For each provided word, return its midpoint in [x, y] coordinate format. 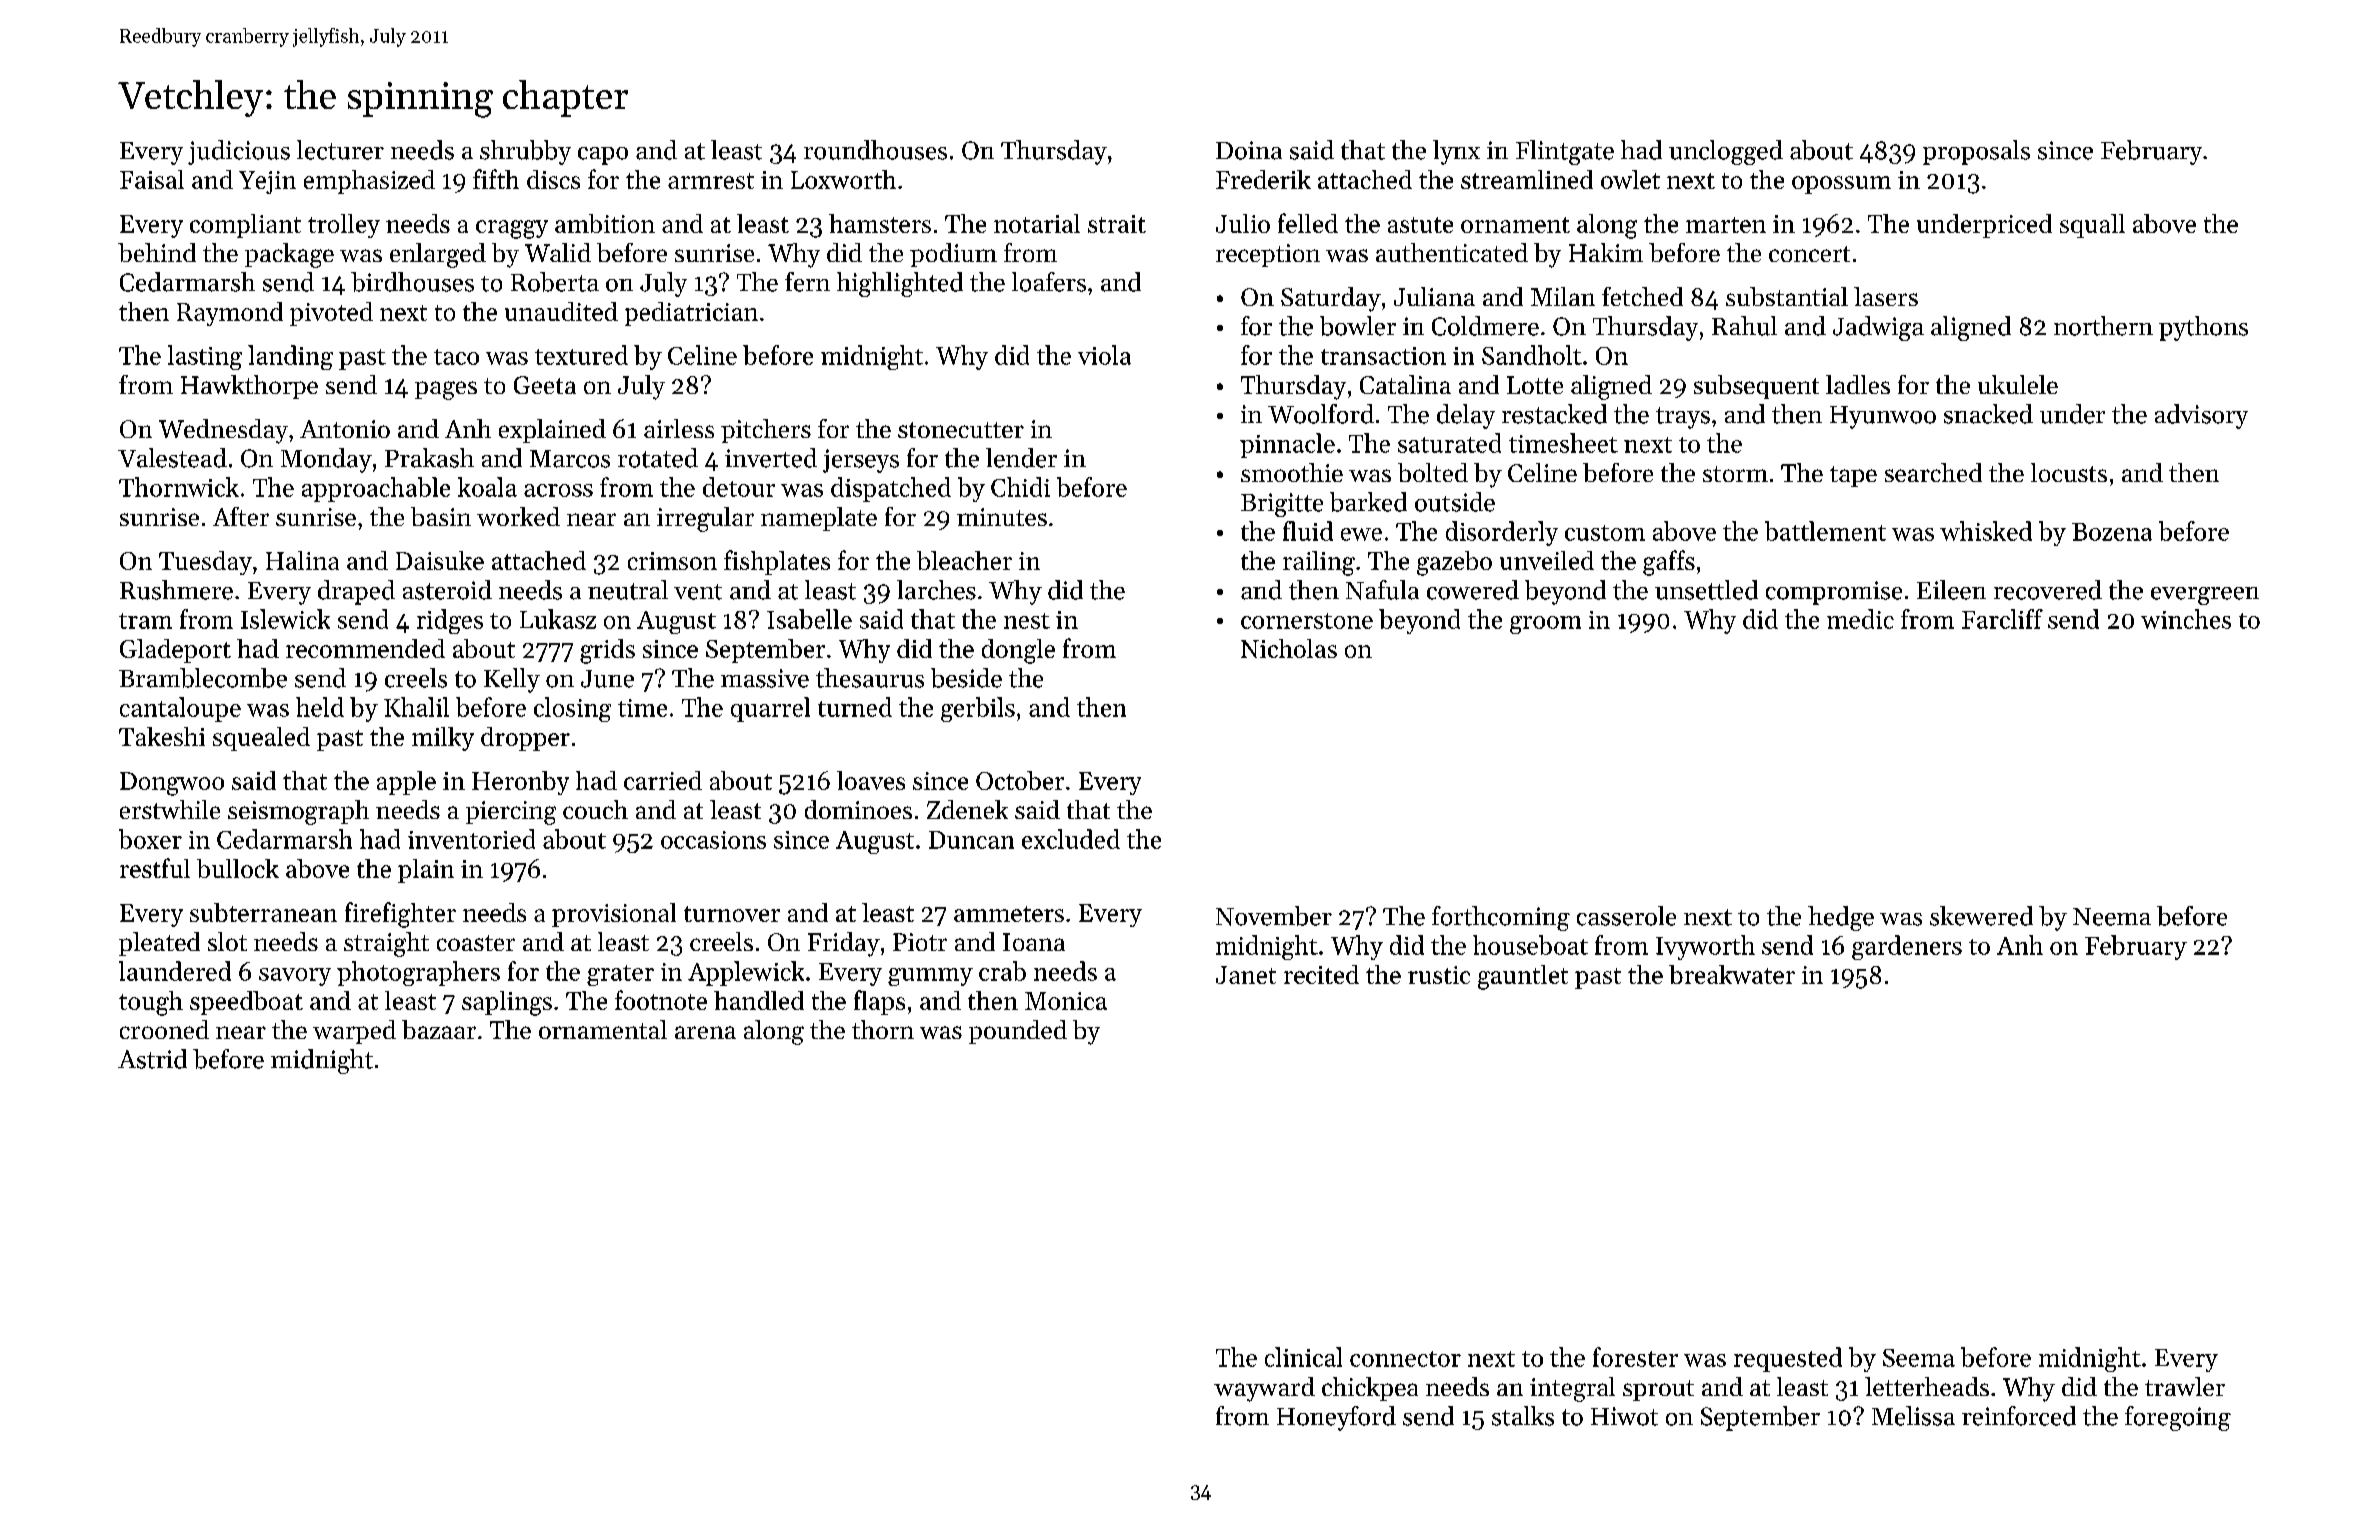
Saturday [1331, 299]
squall [2092, 226]
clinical [1303, 1357]
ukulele [2018, 384]
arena [705, 1032]
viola [1104, 355]
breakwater [1732, 974]
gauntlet [1523, 977]
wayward [1264, 1389]
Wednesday [223, 431]
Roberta [555, 282]
